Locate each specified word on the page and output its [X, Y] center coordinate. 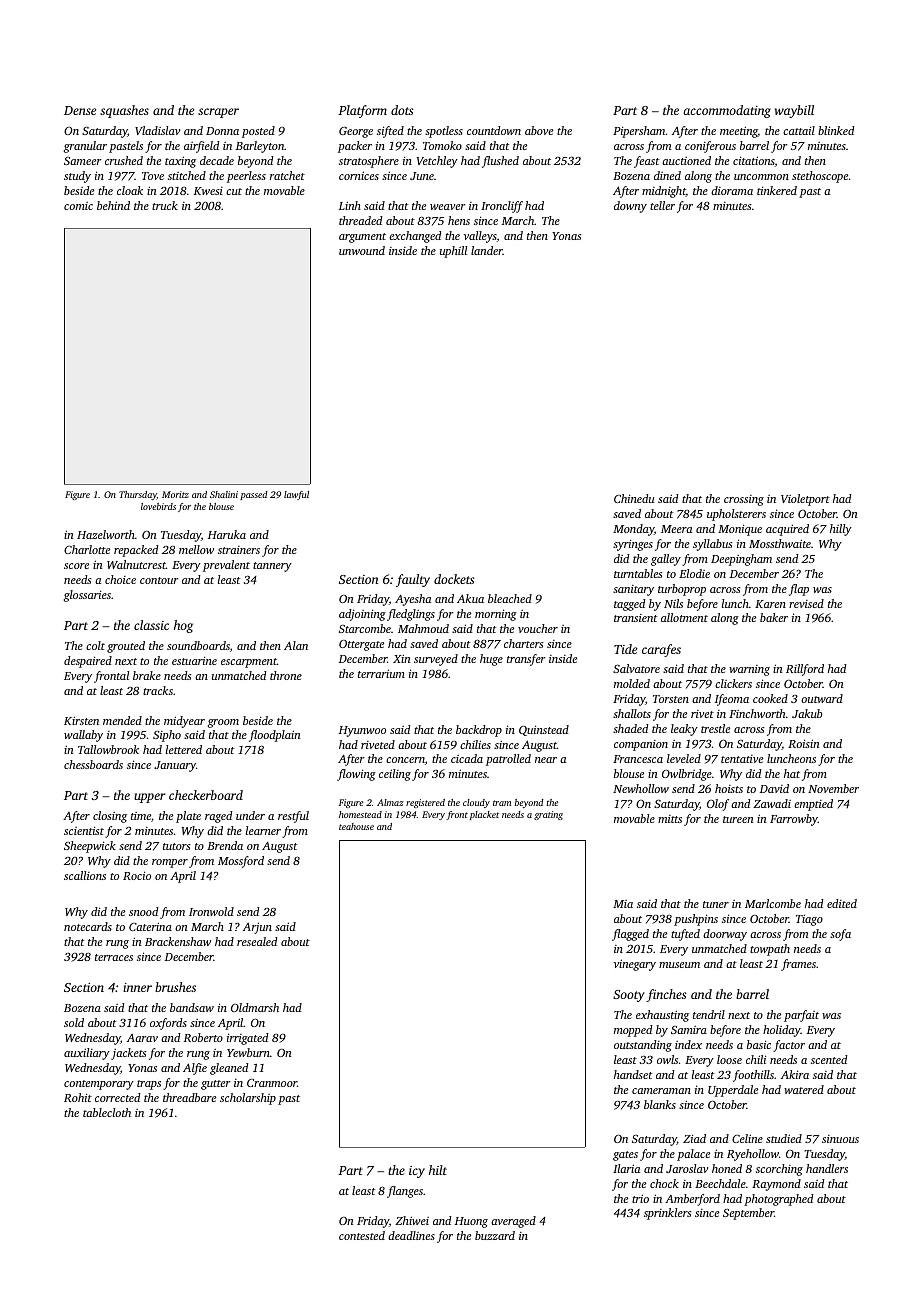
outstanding [643, 1046]
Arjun [257, 928]
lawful [296, 495]
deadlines [411, 1235]
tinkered [777, 190]
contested [362, 1235]
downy [630, 207]
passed [254, 495]
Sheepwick [90, 847]
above [539, 130]
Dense [80, 110]
